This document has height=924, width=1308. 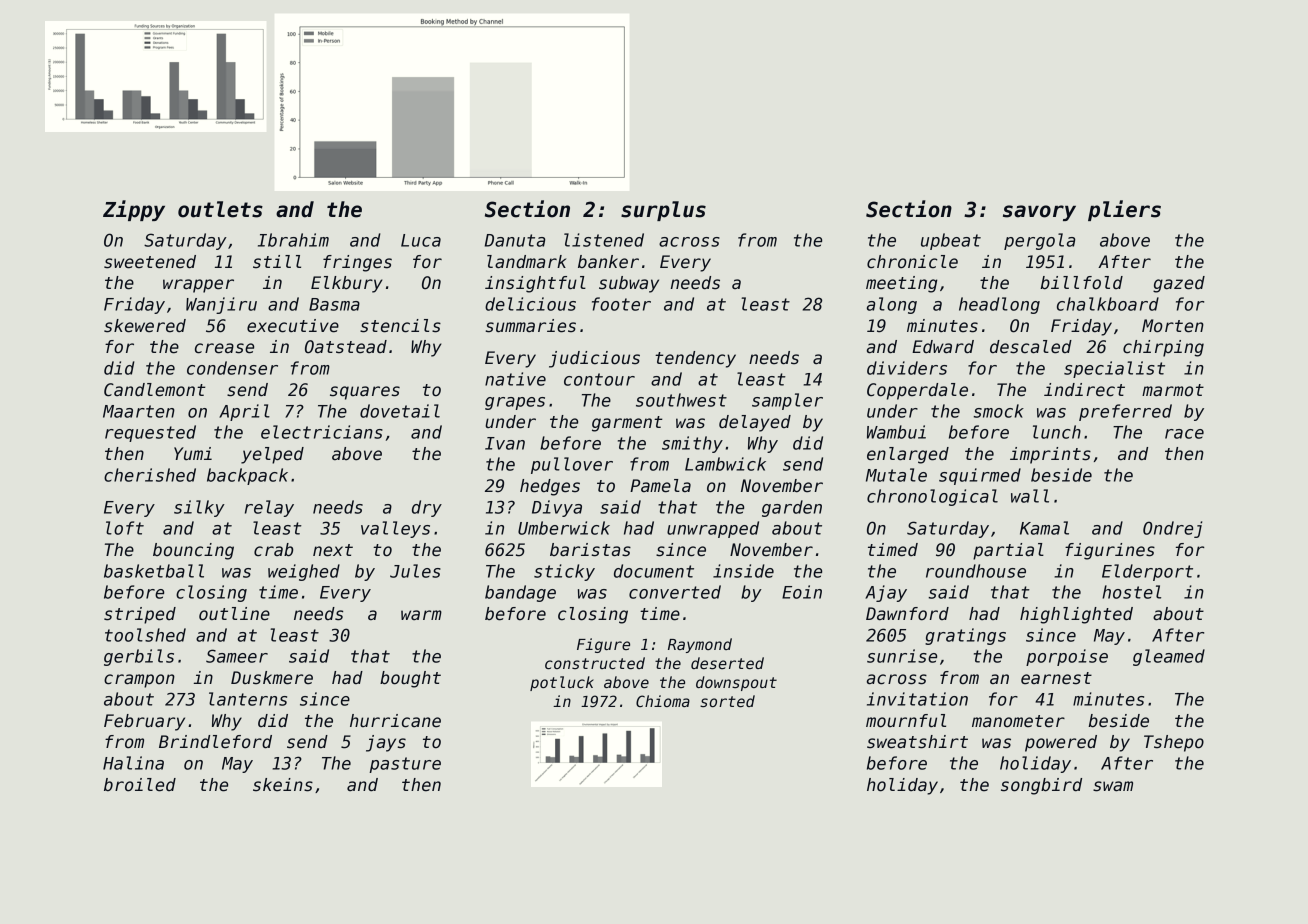 What do you see at coordinates (427, 508) in the document?
I see `dry` at bounding box center [427, 508].
